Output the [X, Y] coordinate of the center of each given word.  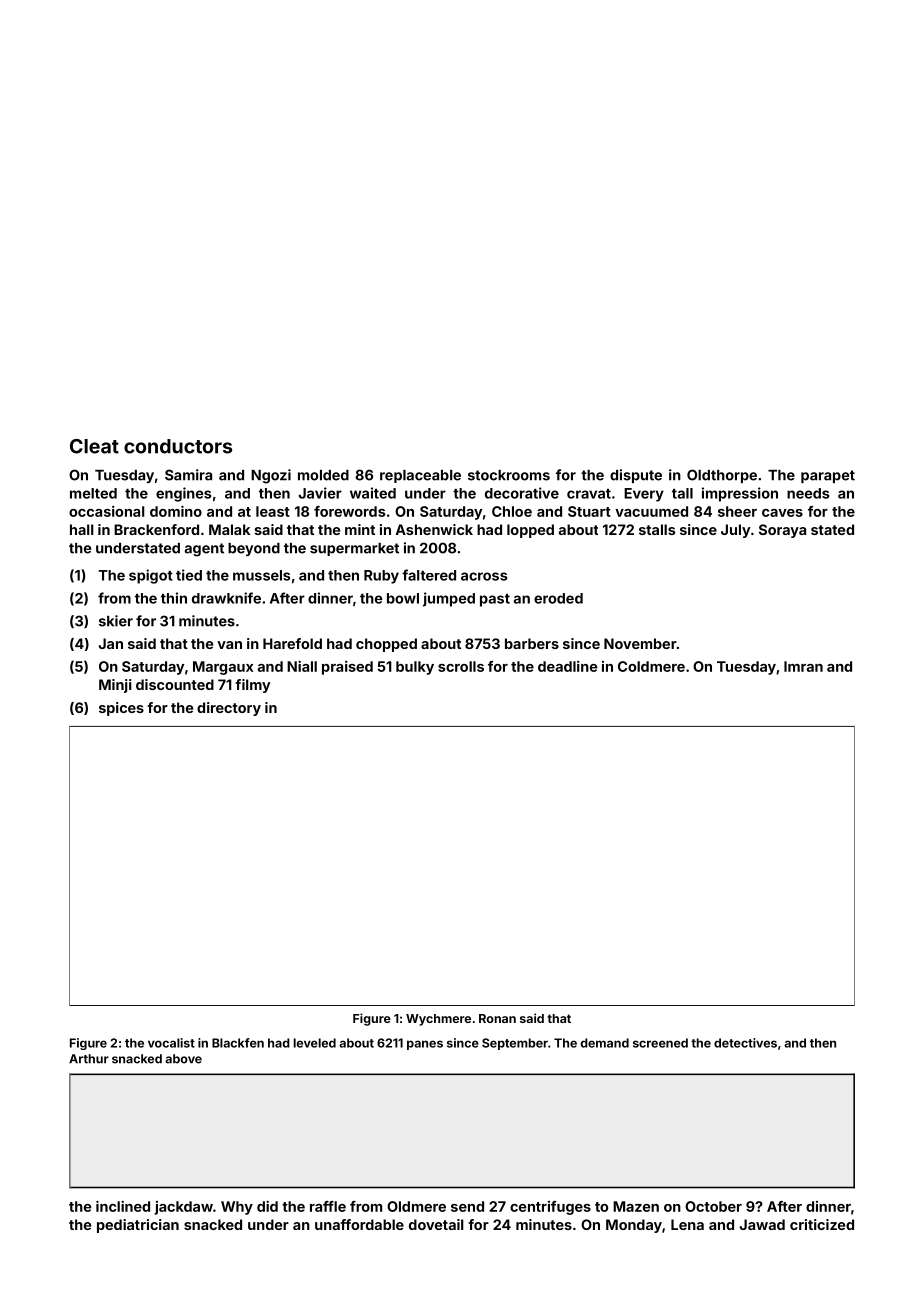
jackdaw [183, 1208]
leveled [315, 1043]
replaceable [420, 476]
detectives [745, 1043]
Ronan [497, 1018]
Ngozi [271, 476]
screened [660, 1043]
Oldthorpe [722, 476]
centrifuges [550, 1208]
